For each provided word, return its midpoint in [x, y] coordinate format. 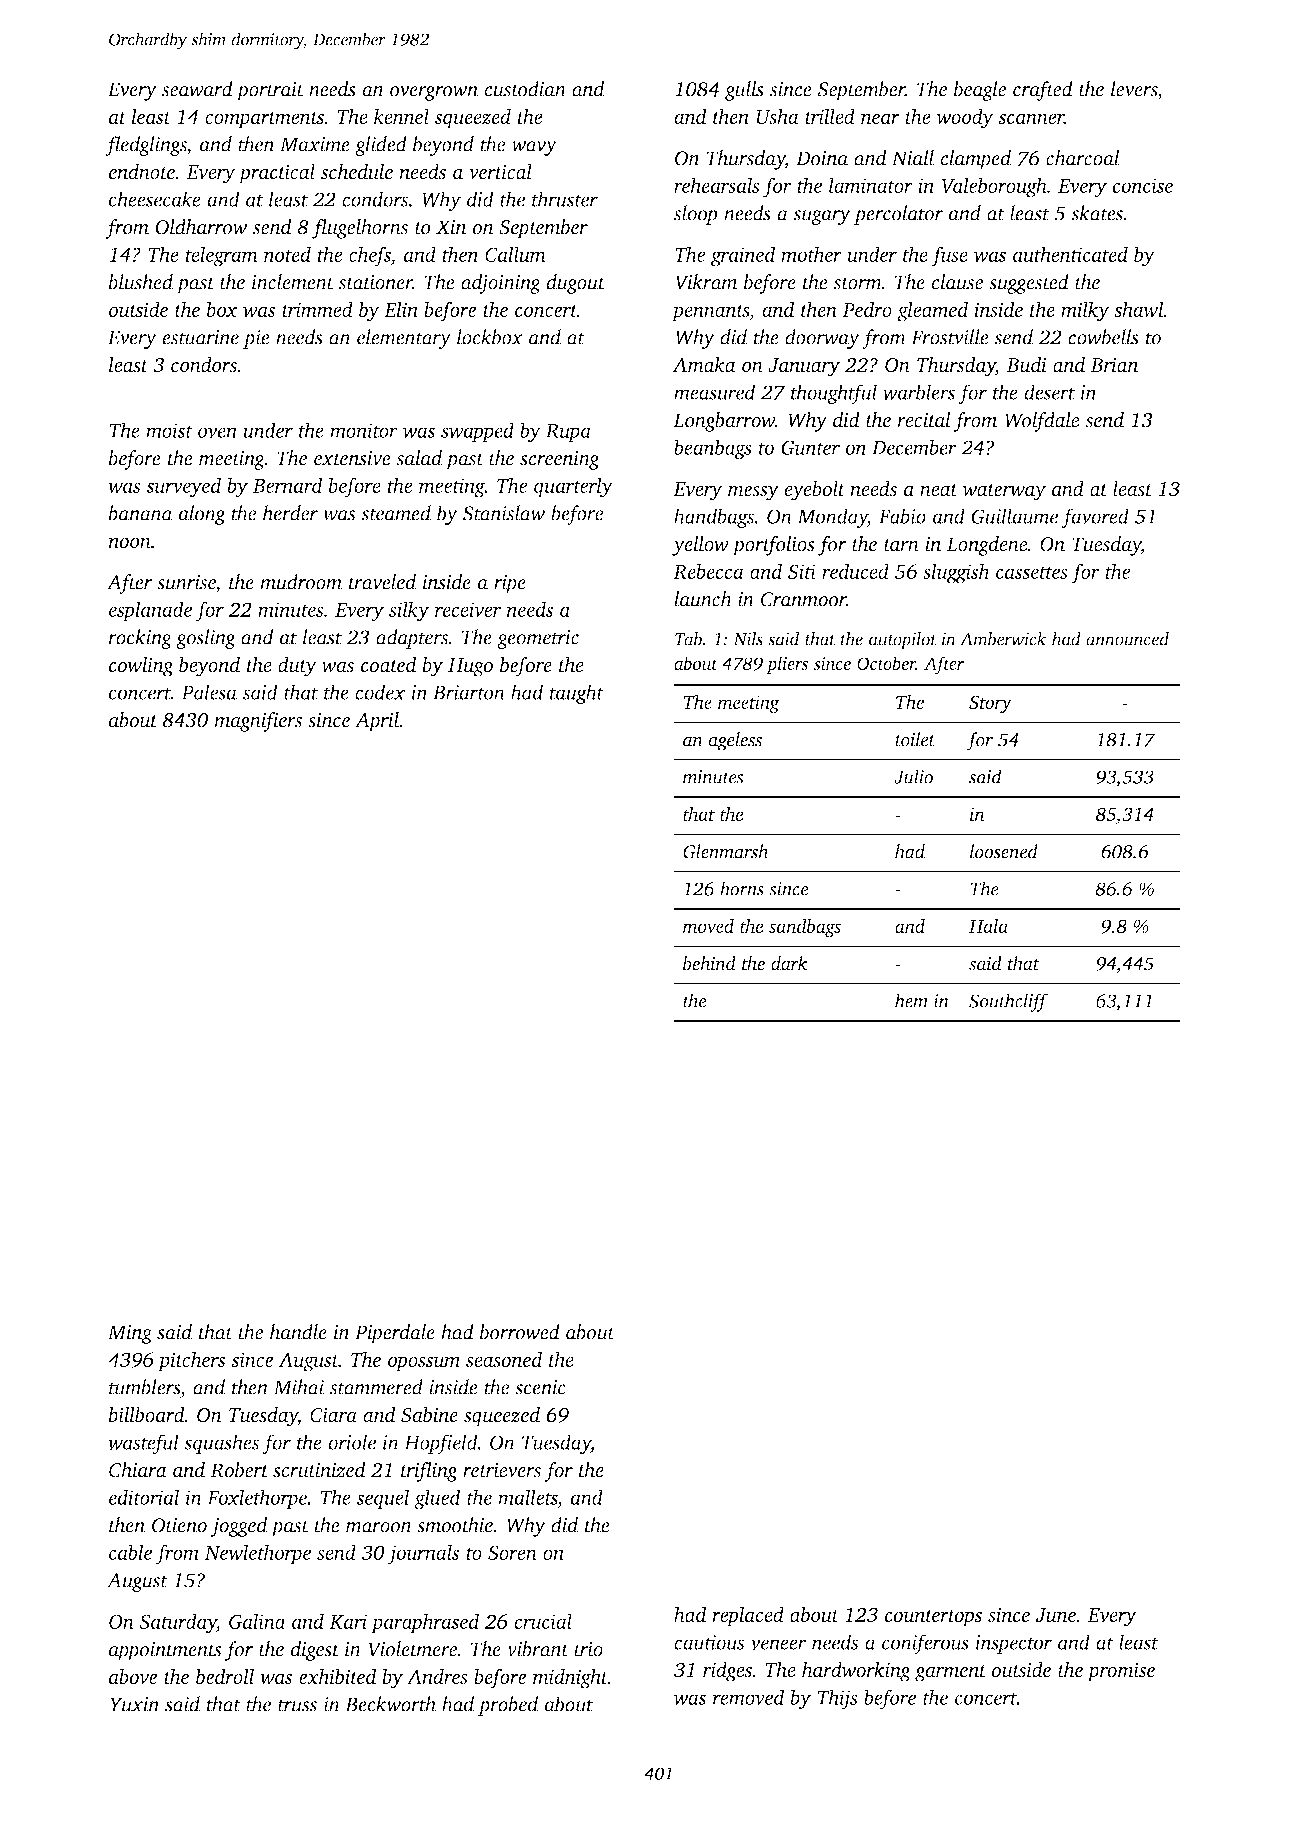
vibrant [538, 1649]
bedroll [225, 1676]
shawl [1139, 309]
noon [129, 542]
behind [709, 963]
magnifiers [258, 722]
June [1056, 1615]
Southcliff [1008, 1002]
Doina [822, 158]
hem [911, 1000]
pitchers [192, 1361]
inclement [293, 282]
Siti [802, 571]
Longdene [987, 546]
